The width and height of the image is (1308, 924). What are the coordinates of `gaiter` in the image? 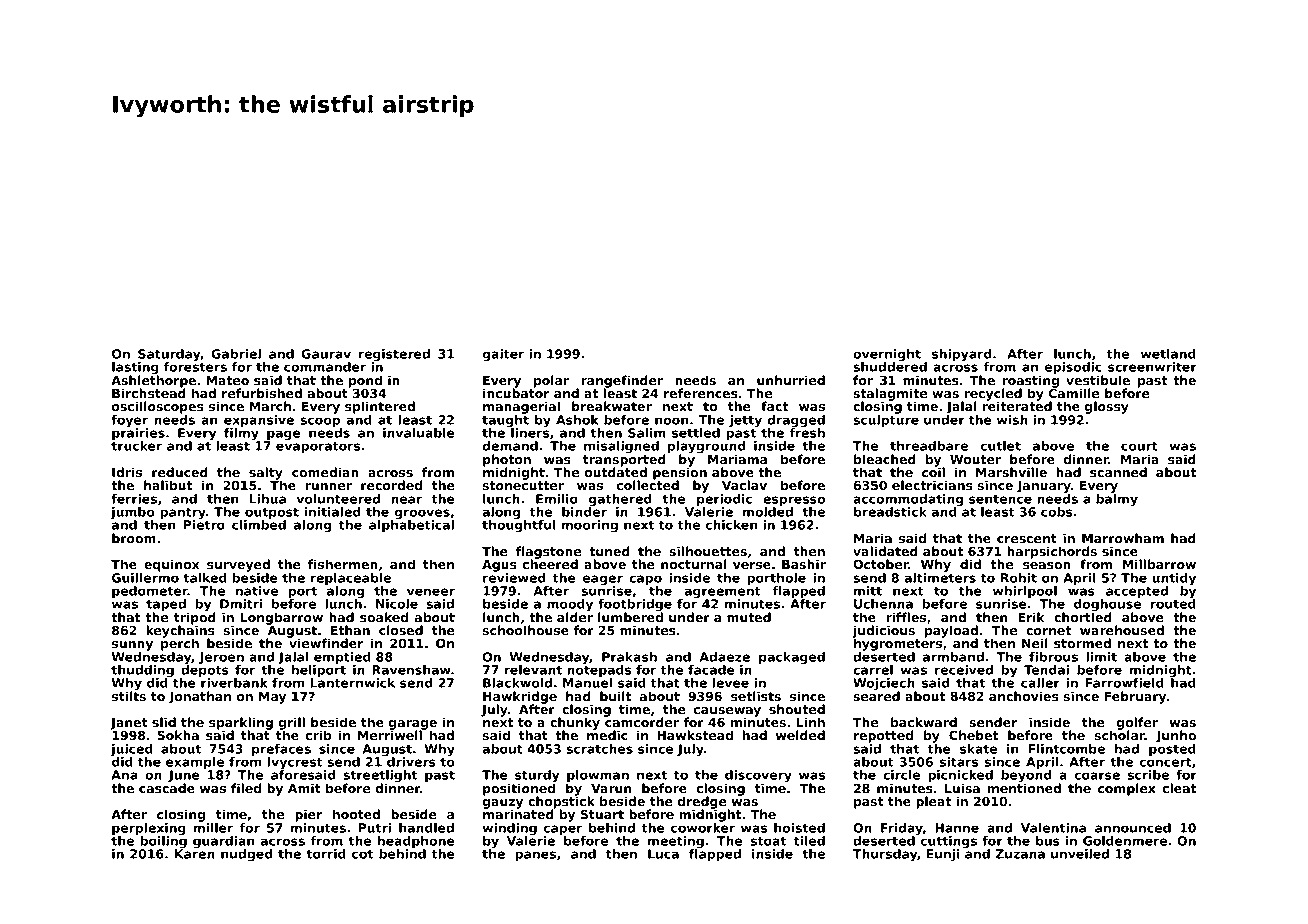 It's located at (503, 355).
